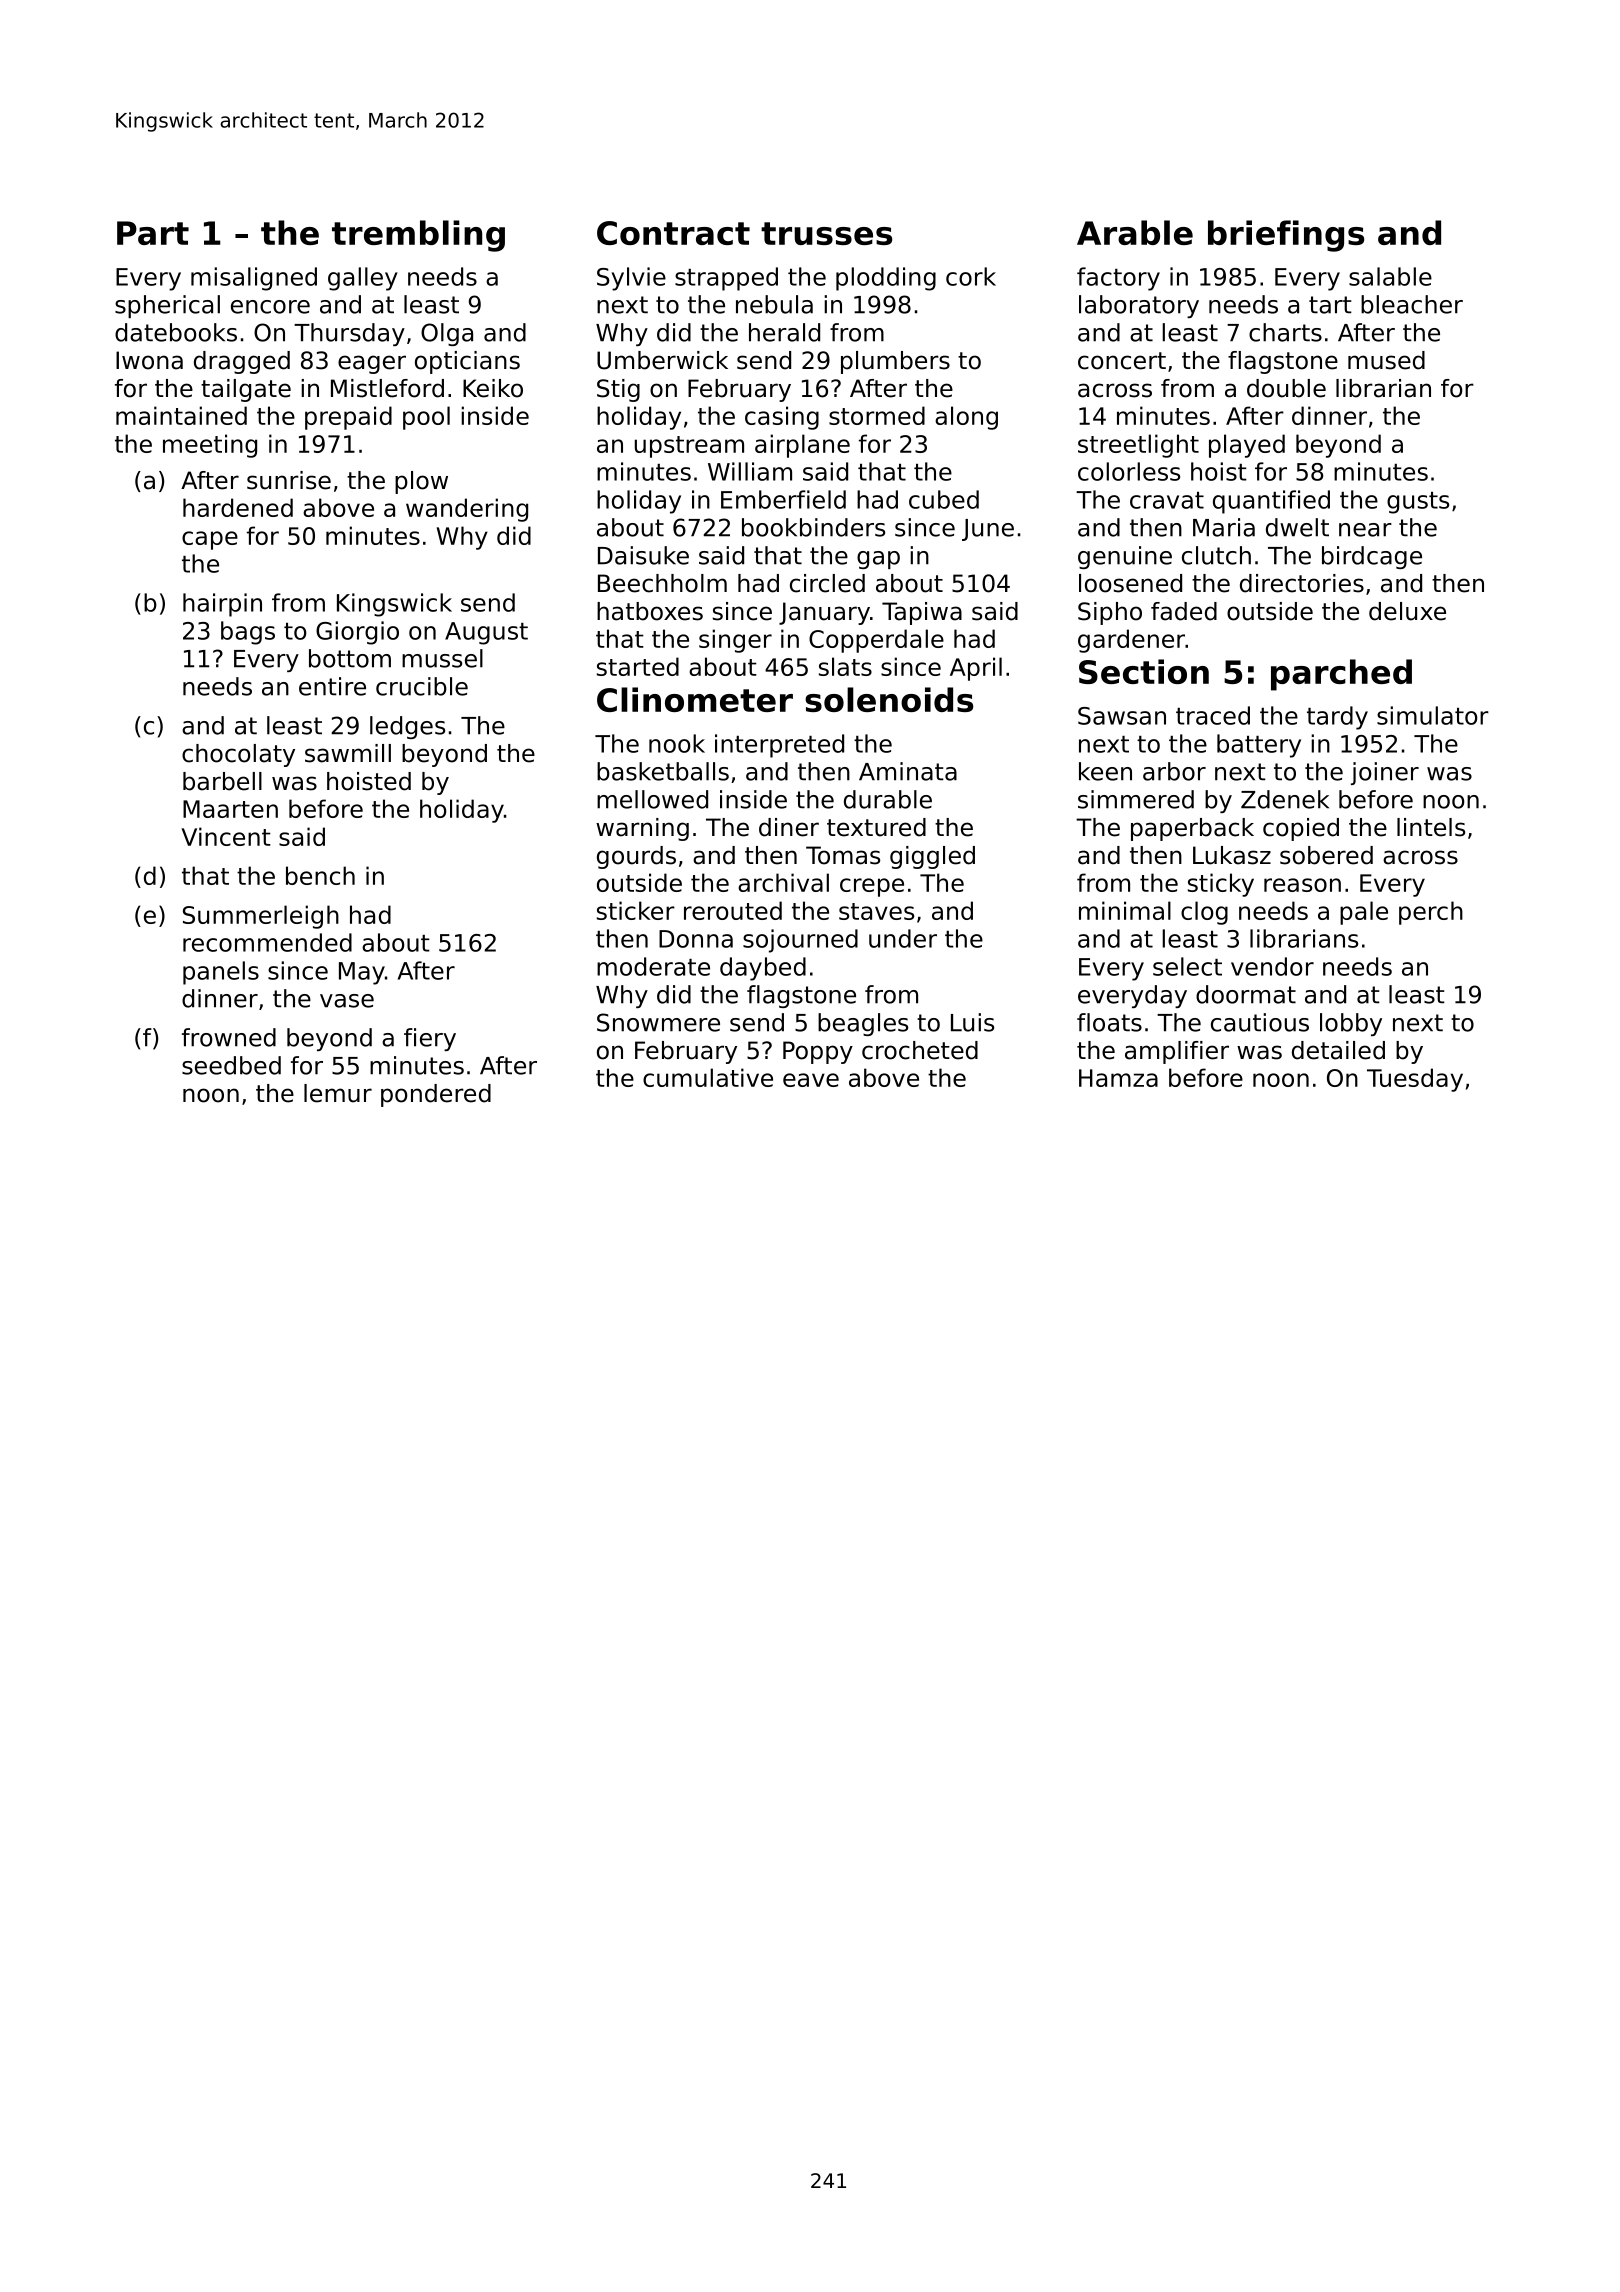  What do you see at coordinates (783, 499) in the screenshot?
I see `Emberfield` at bounding box center [783, 499].
